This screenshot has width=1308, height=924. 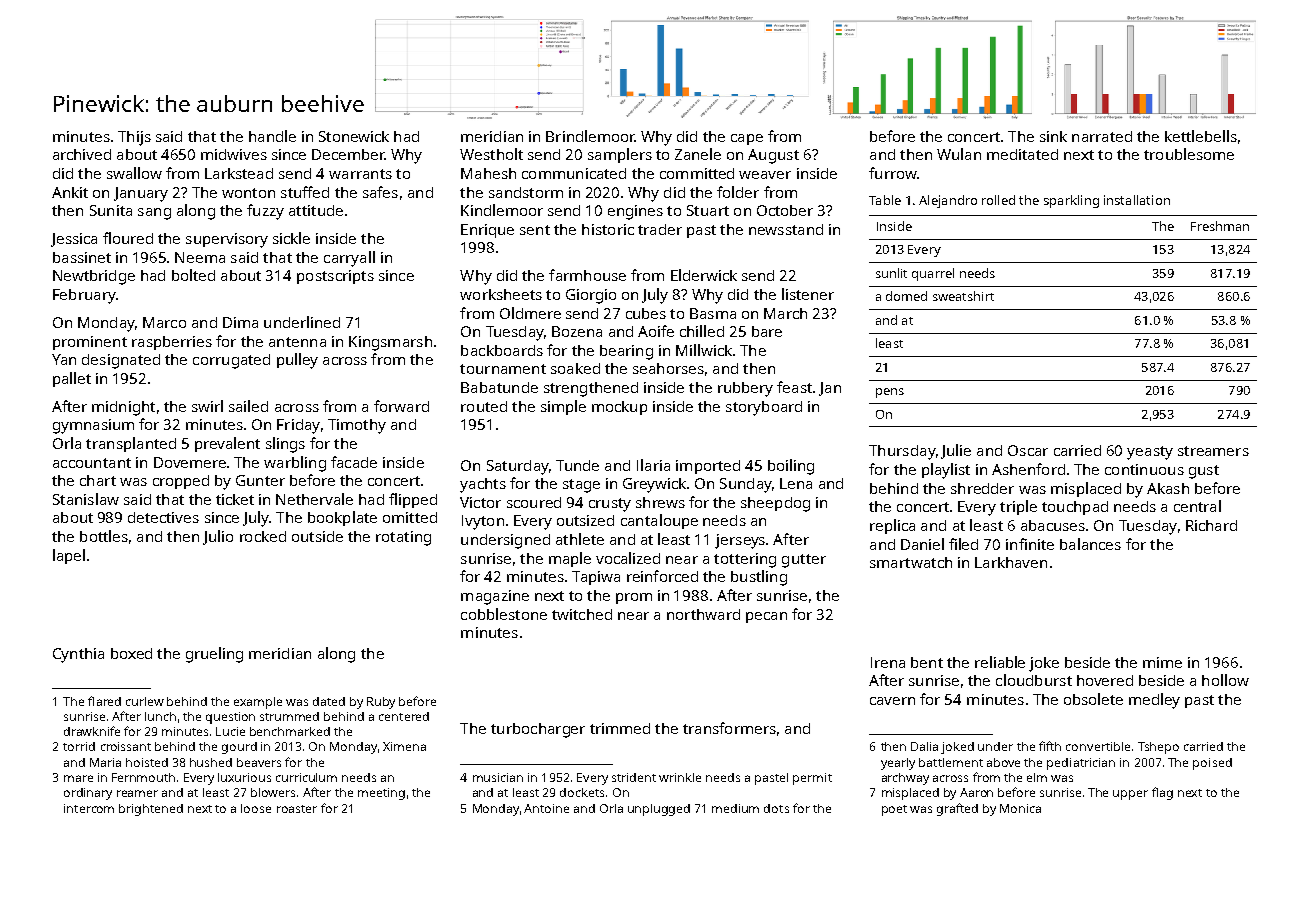 What do you see at coordinates (608, 229) in the screenshot?
I see `historic` at bounding box center [608, 229].
